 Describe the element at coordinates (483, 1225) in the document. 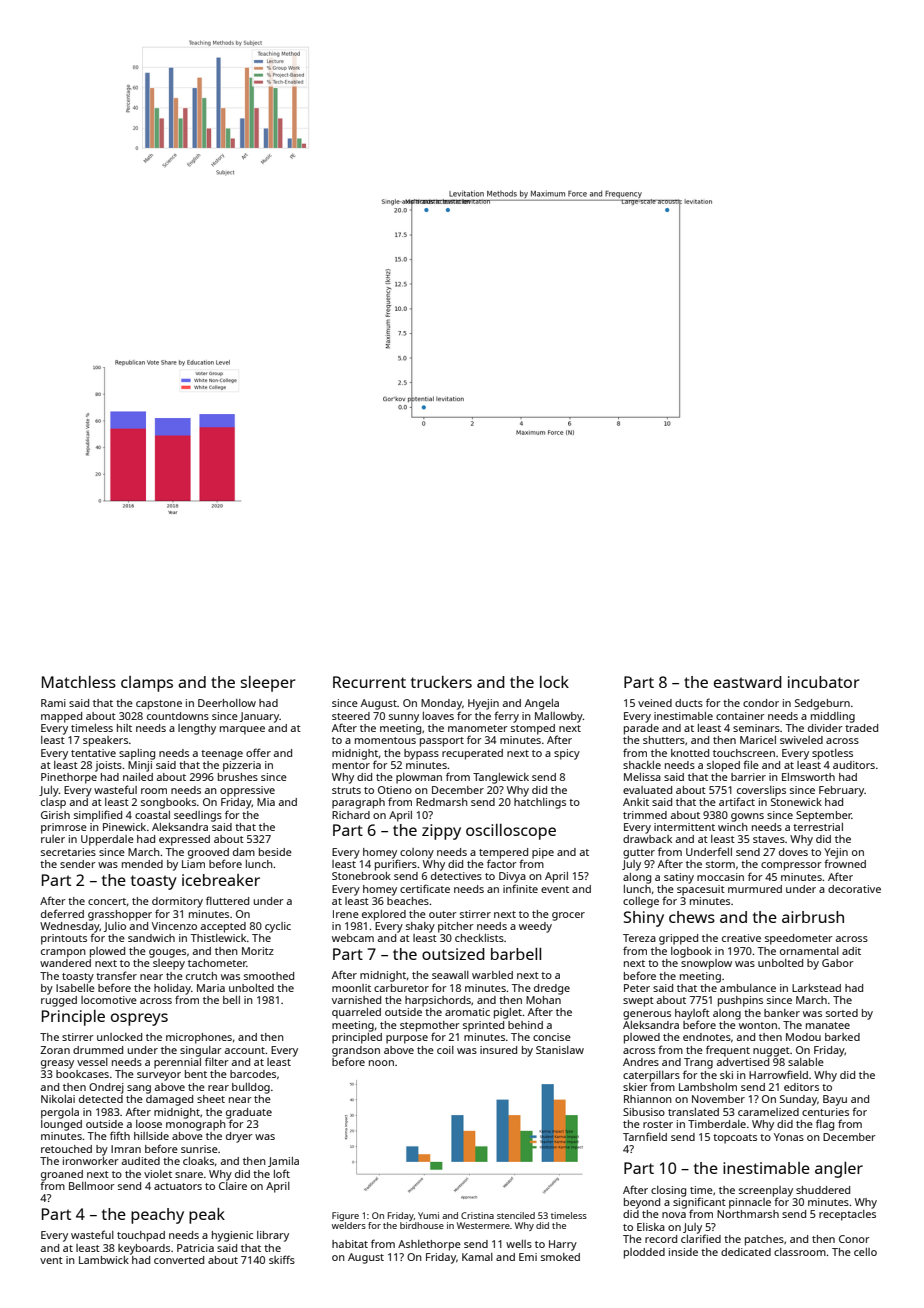

I see `Westermere` at that location.
